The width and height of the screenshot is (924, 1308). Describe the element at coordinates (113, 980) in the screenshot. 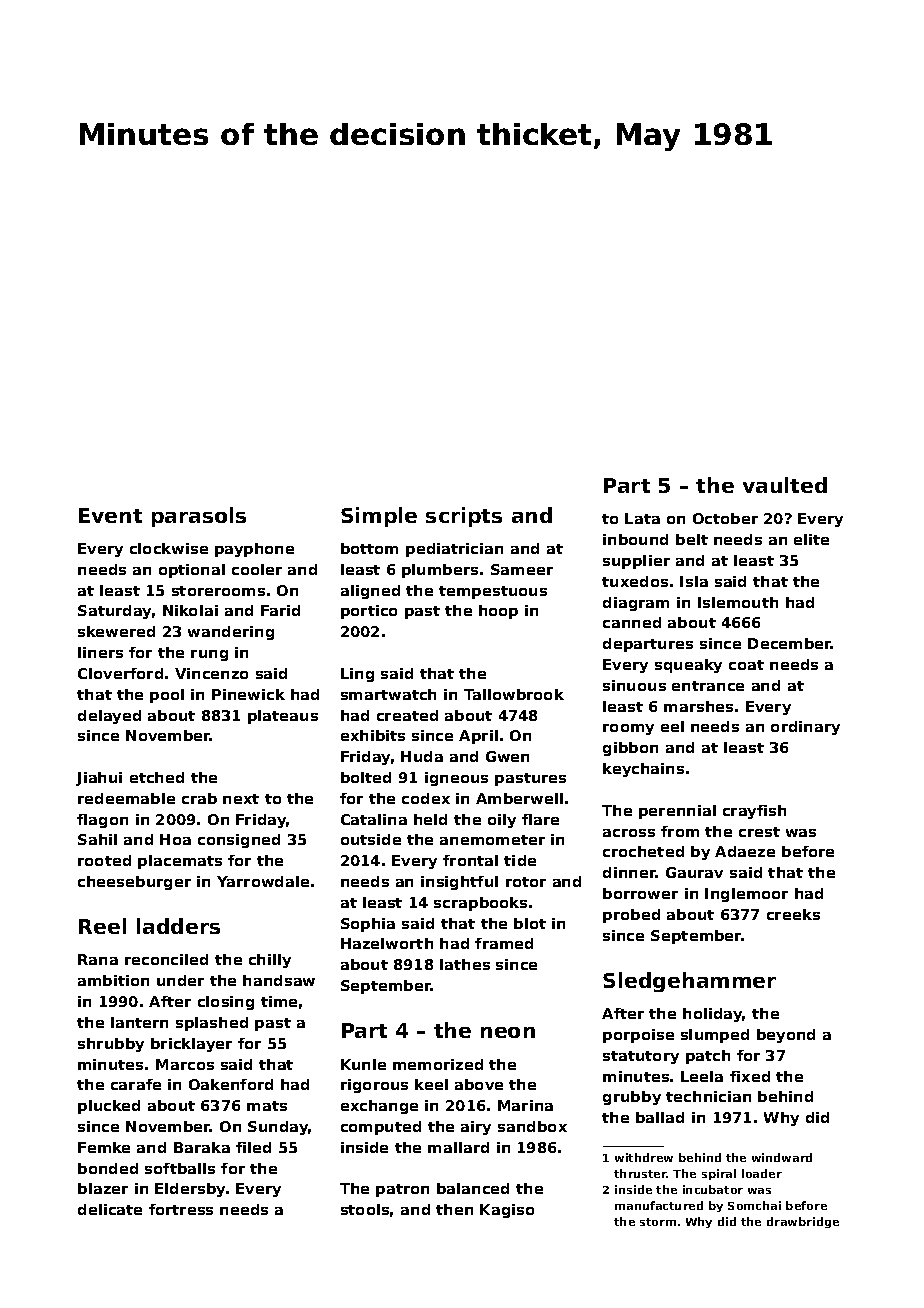

I see `ambition` at that location.
